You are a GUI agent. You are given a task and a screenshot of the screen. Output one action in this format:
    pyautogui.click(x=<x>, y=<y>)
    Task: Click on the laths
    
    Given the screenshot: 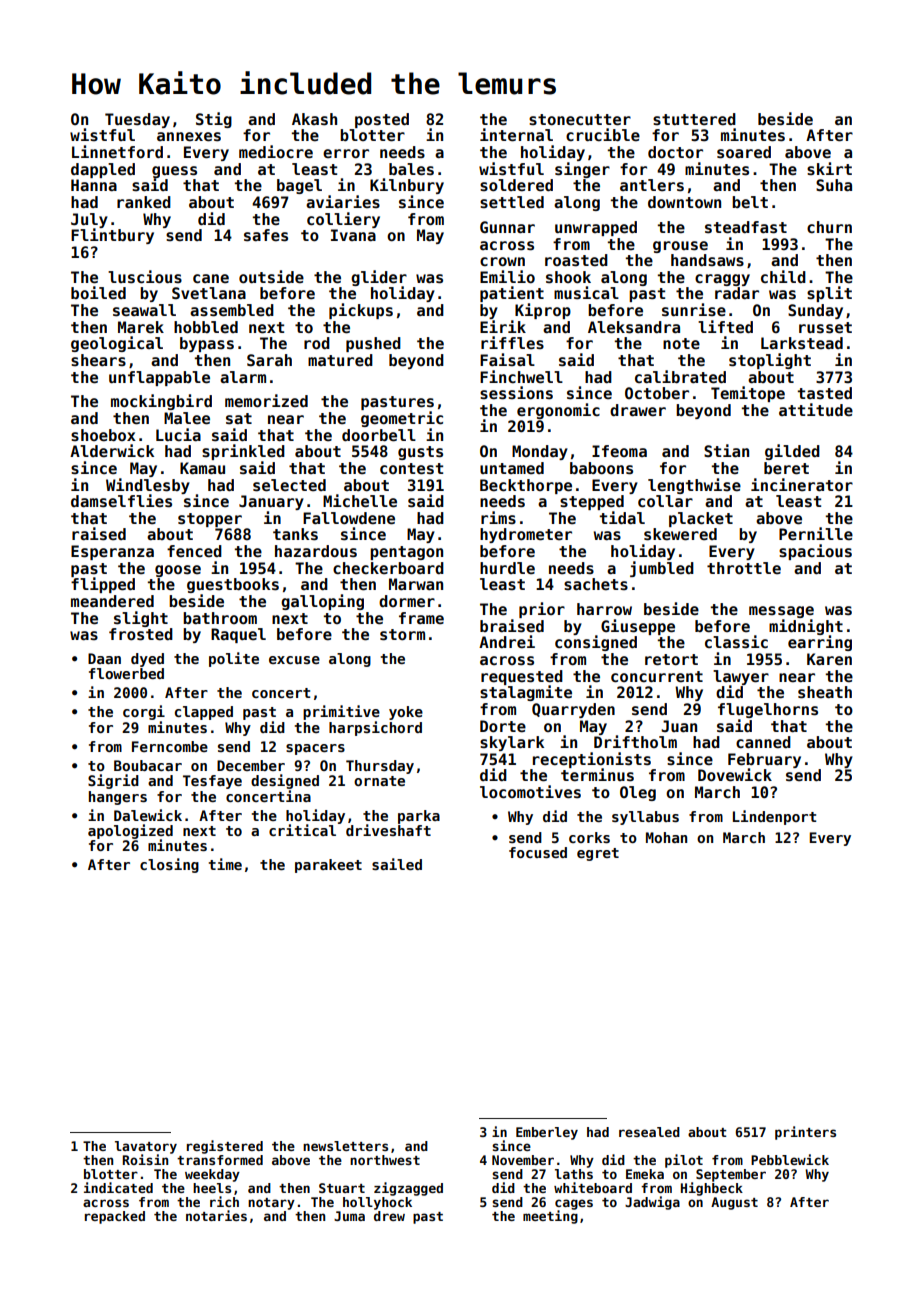 What is the action you would take?
    pyautogui.click(x=574, y=1174)
